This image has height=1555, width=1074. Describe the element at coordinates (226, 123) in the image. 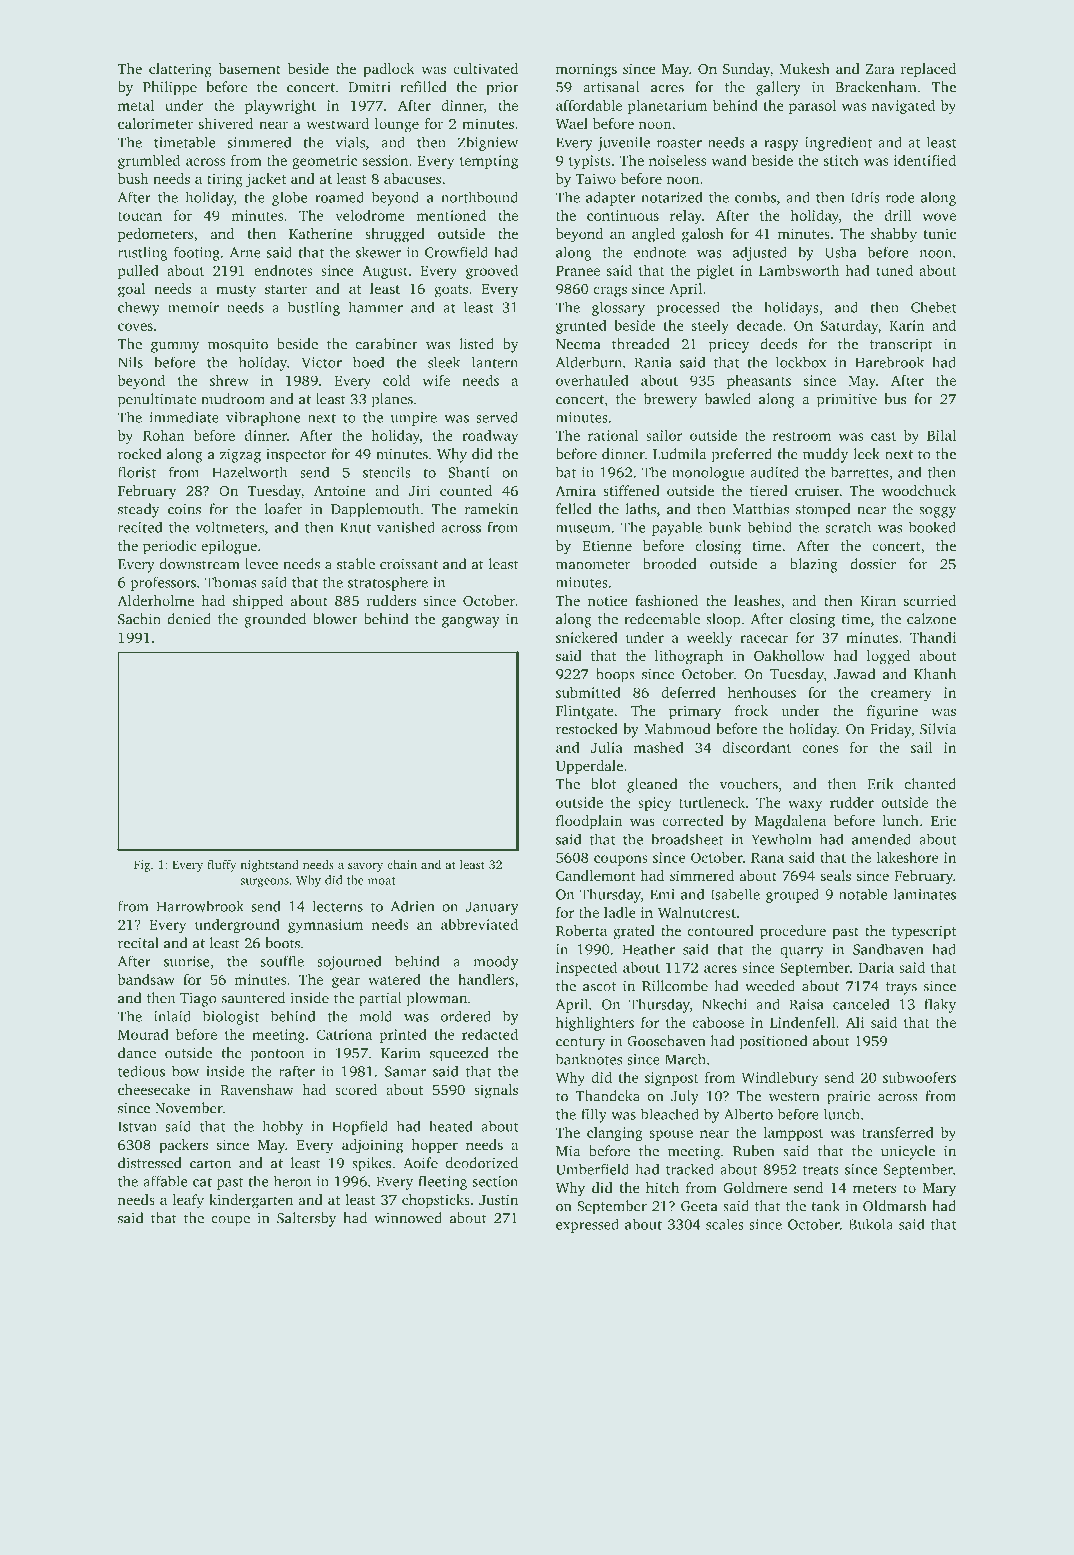

I see `shivered` at that location.
